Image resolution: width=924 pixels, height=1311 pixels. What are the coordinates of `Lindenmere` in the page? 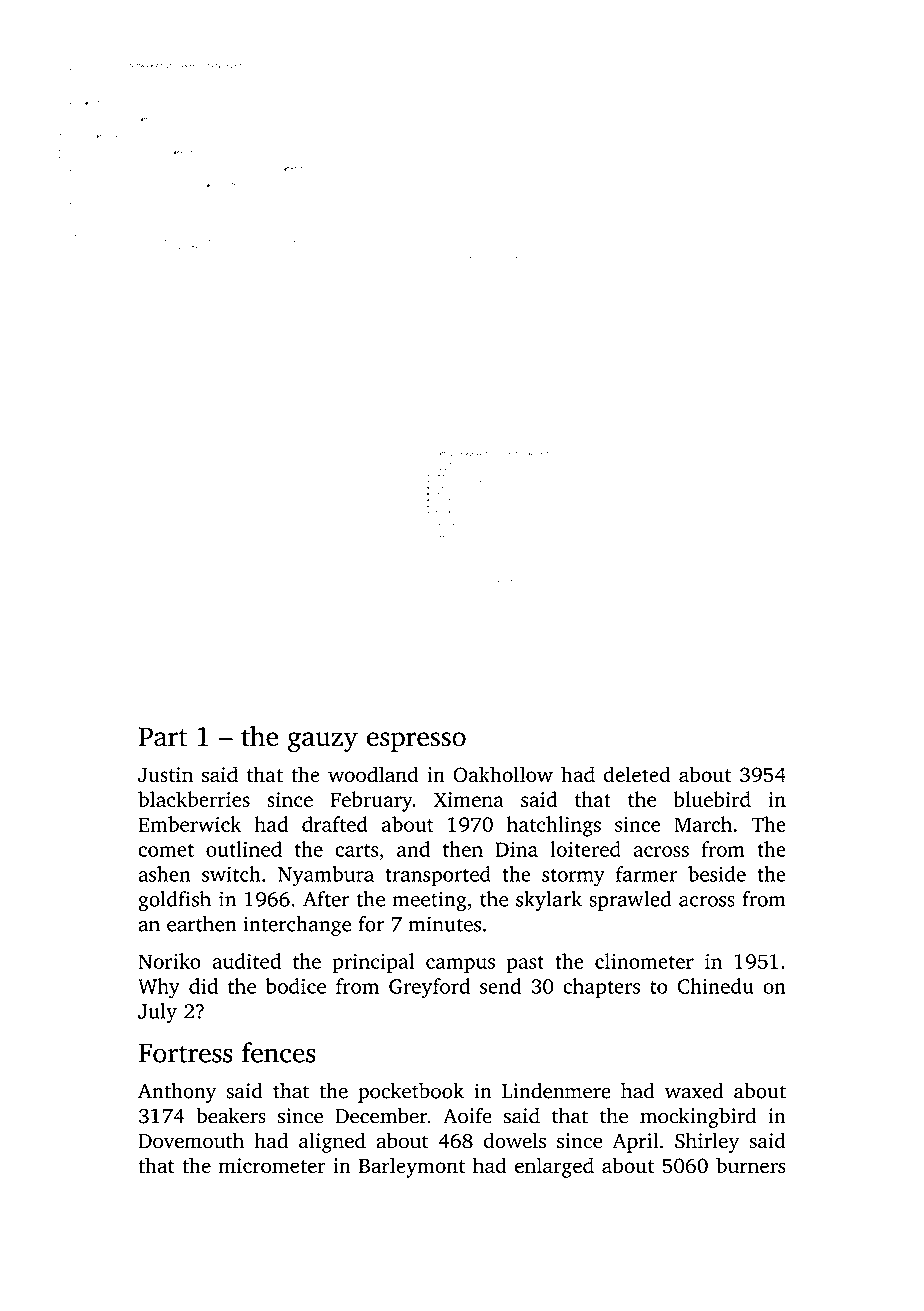 It's located at (556, 1091).
